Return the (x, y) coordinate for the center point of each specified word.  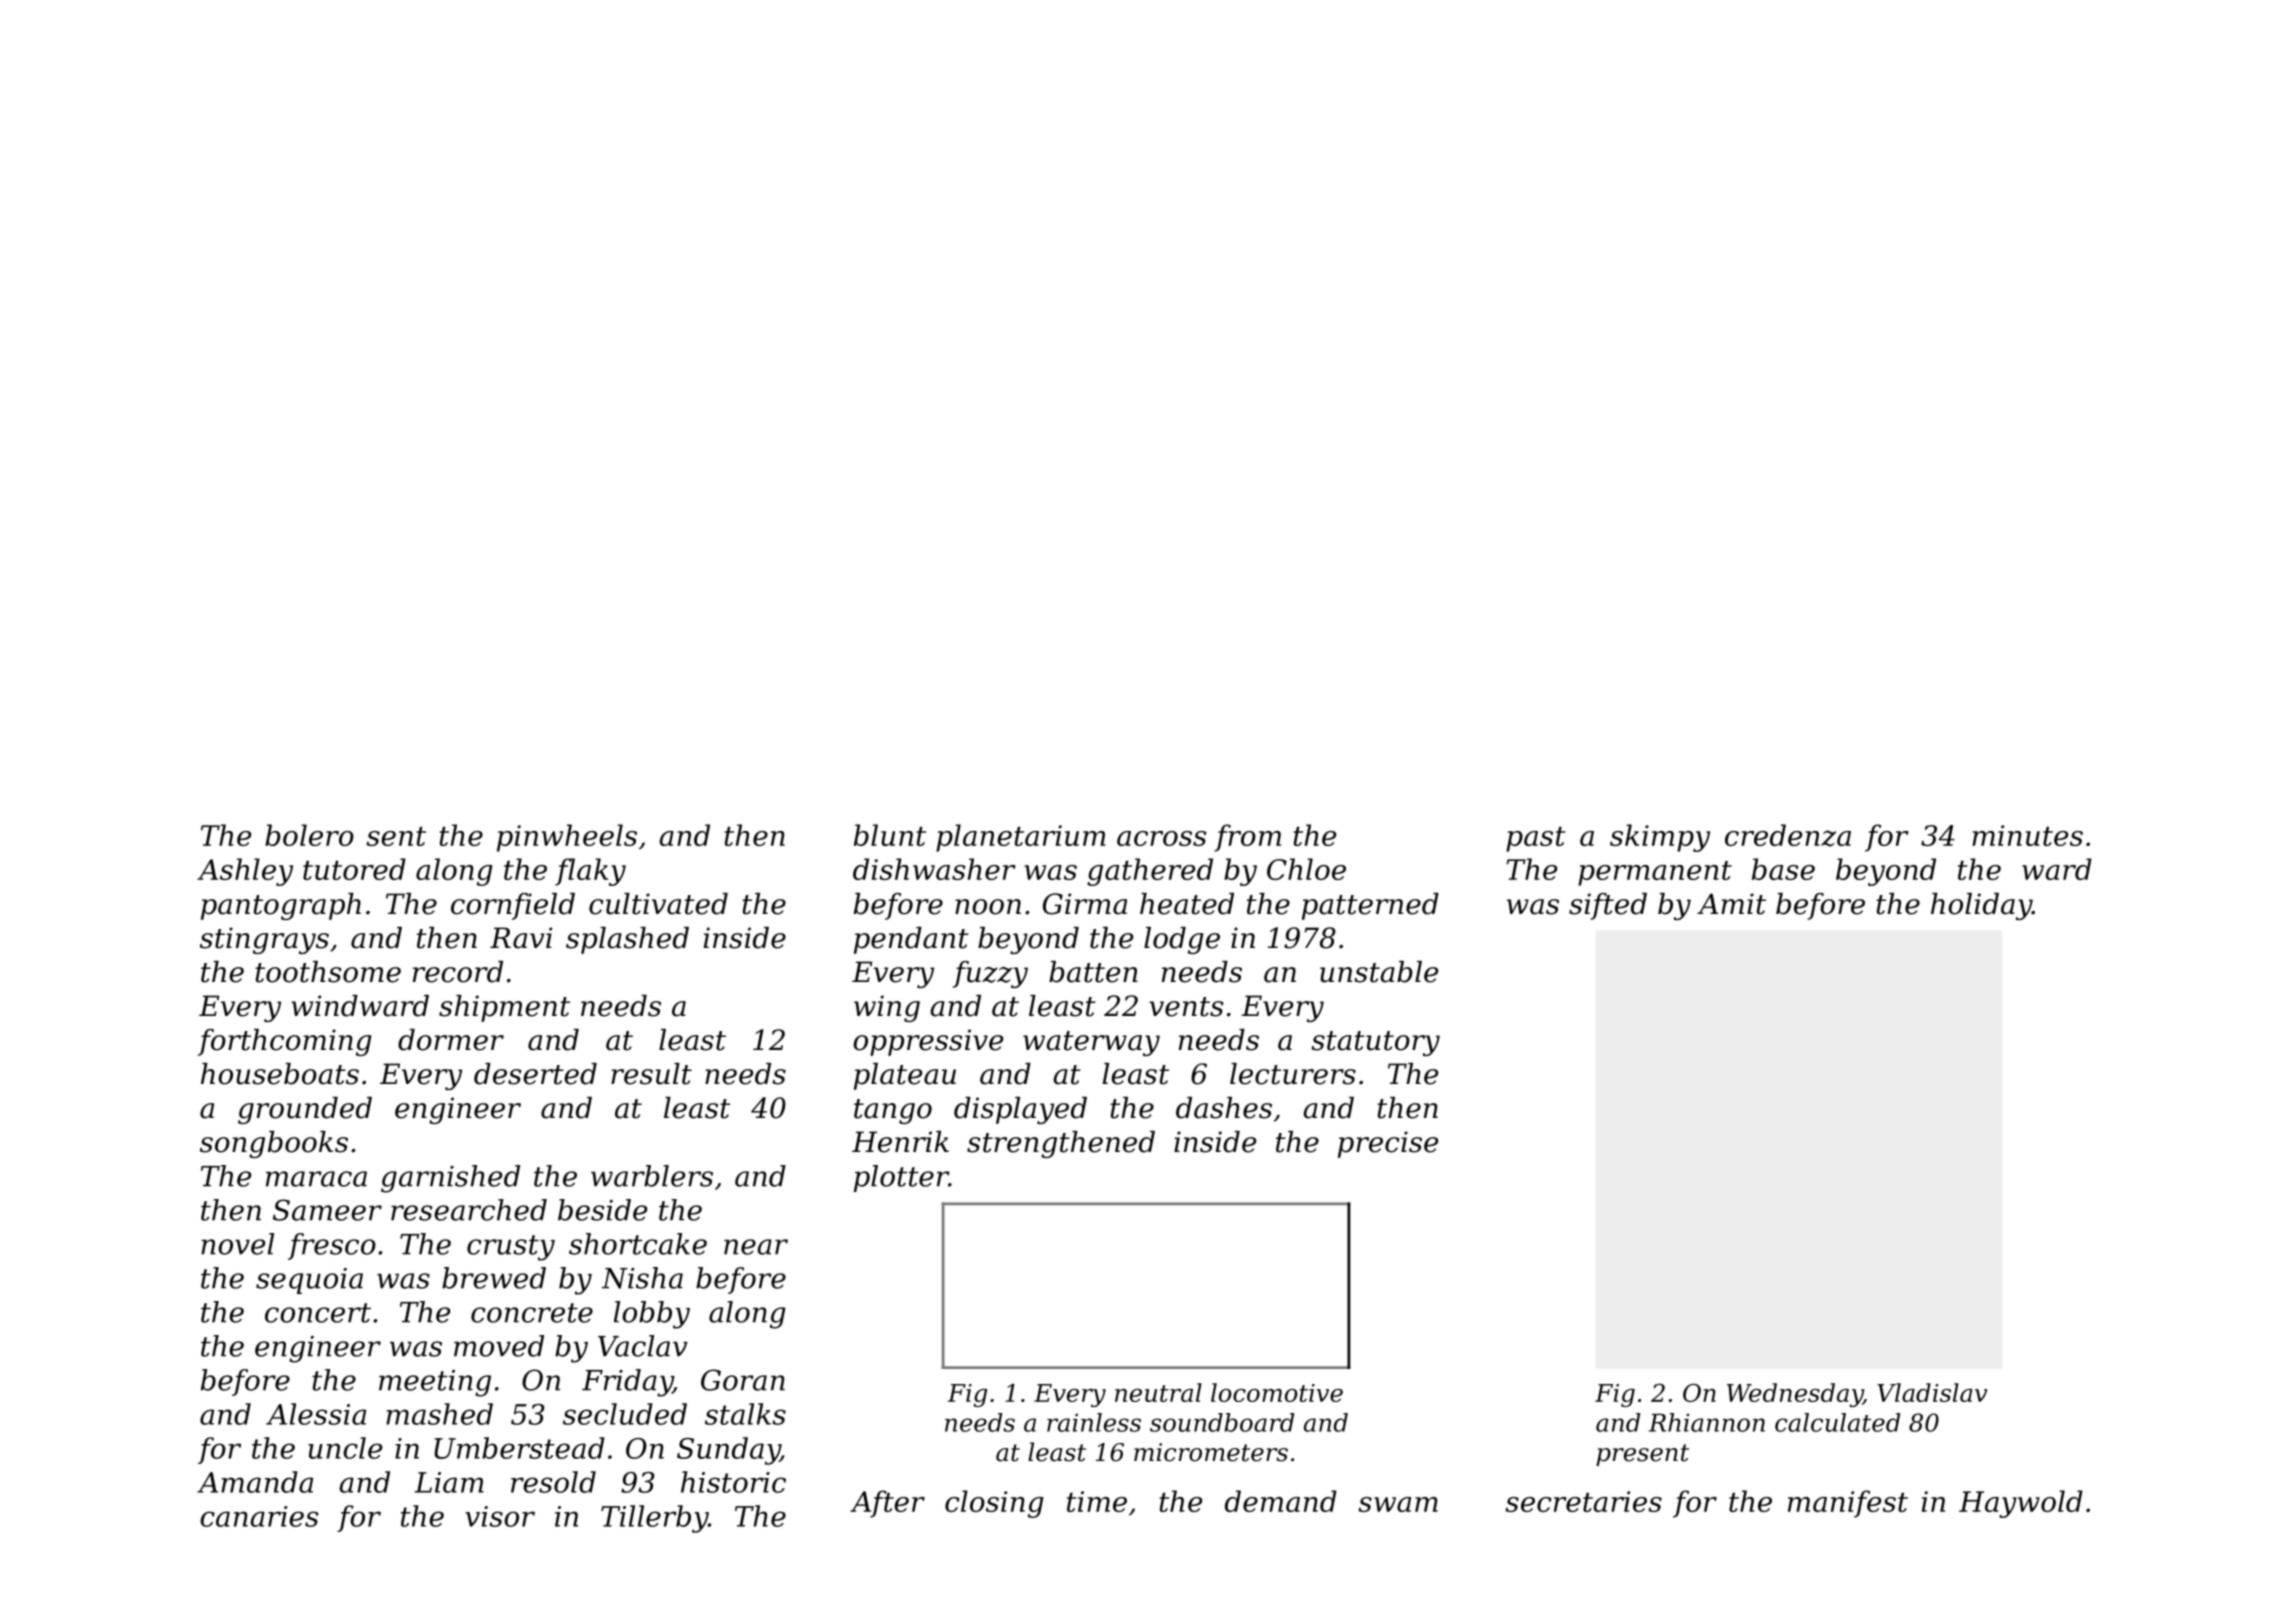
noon (988, 907)
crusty (511, 1248)
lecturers (1293, 1074)
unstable (1379, 972)
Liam (449, 1482)
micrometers (1211, 1452)
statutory (1375, 1043)
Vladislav (1932, 1392)
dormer (451, 1040)
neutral (1158, 1392)
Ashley (245, 872)
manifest (1848, 1504)
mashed (439, 1414)
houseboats (280, 1074)
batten (1093, 972)
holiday (1981, 906)
